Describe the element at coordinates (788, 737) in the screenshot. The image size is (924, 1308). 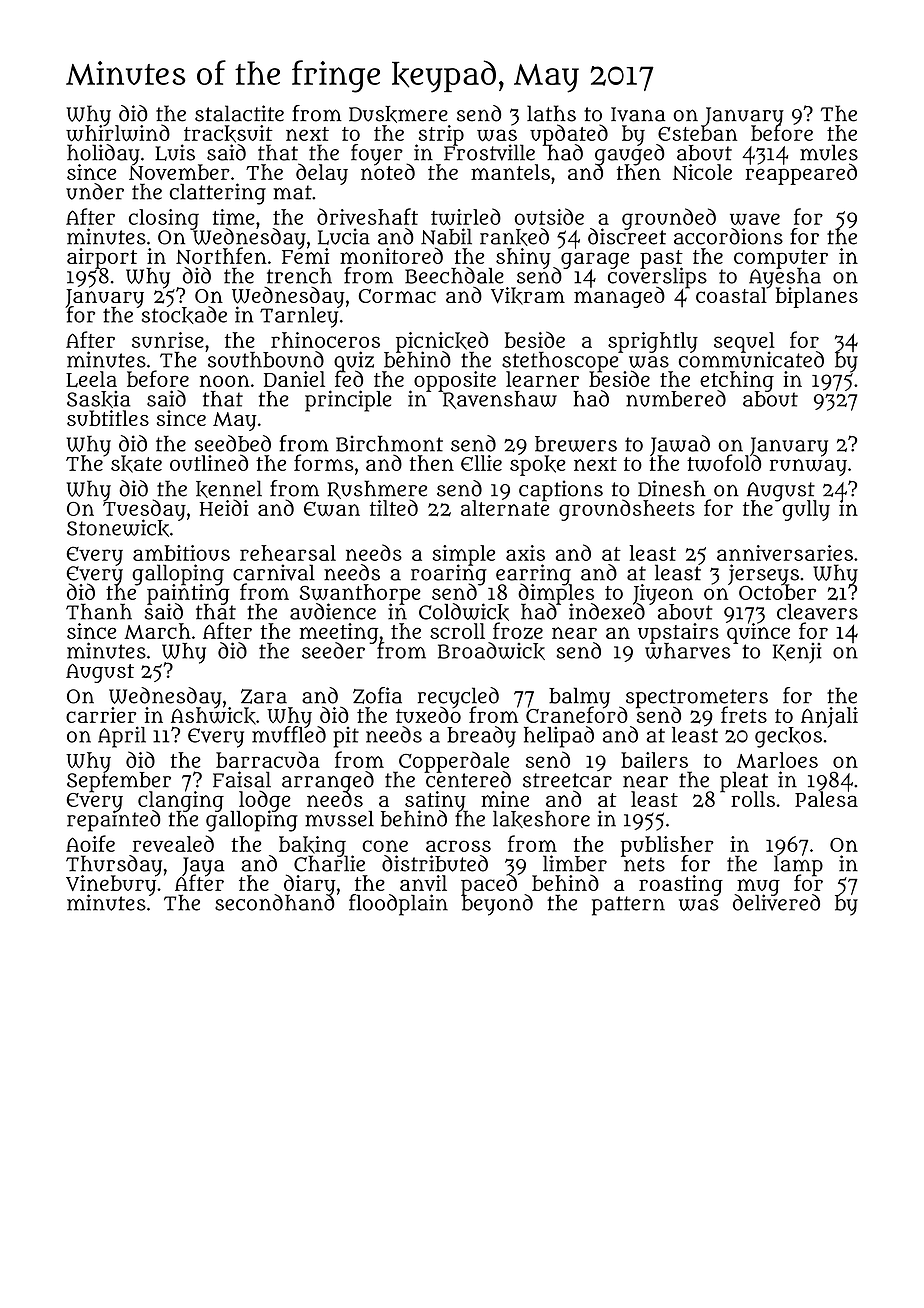
I see `geckos` at that location.
